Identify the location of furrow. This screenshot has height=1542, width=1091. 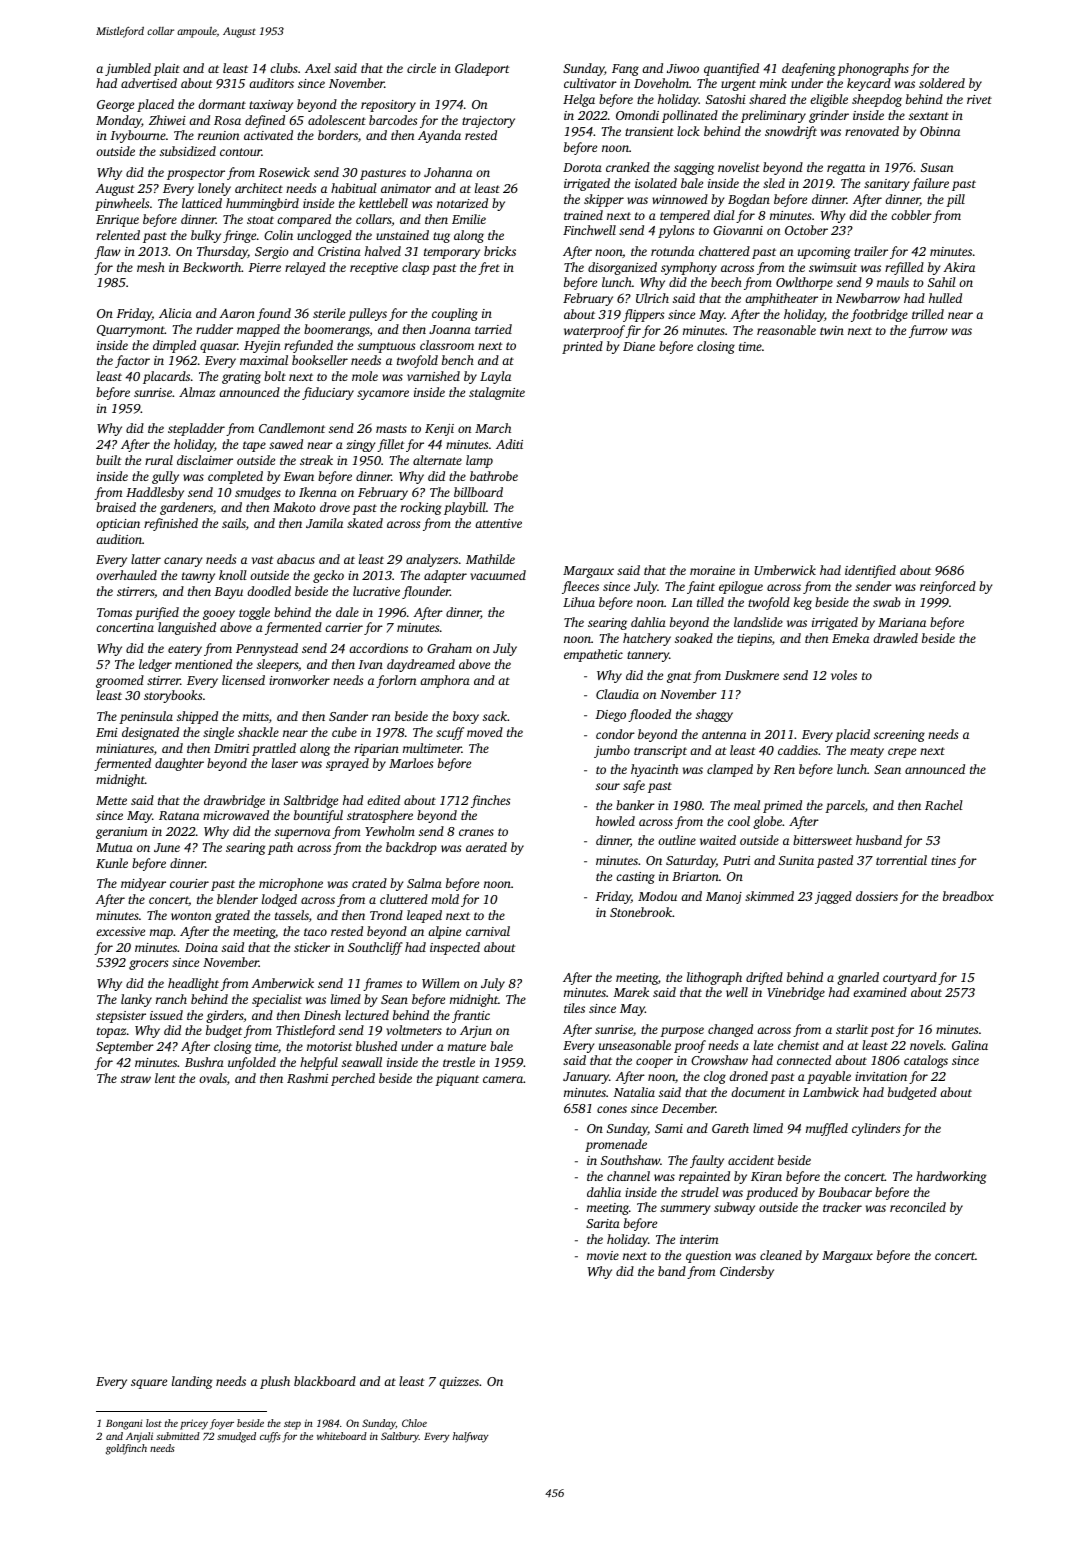
(928, 331).
